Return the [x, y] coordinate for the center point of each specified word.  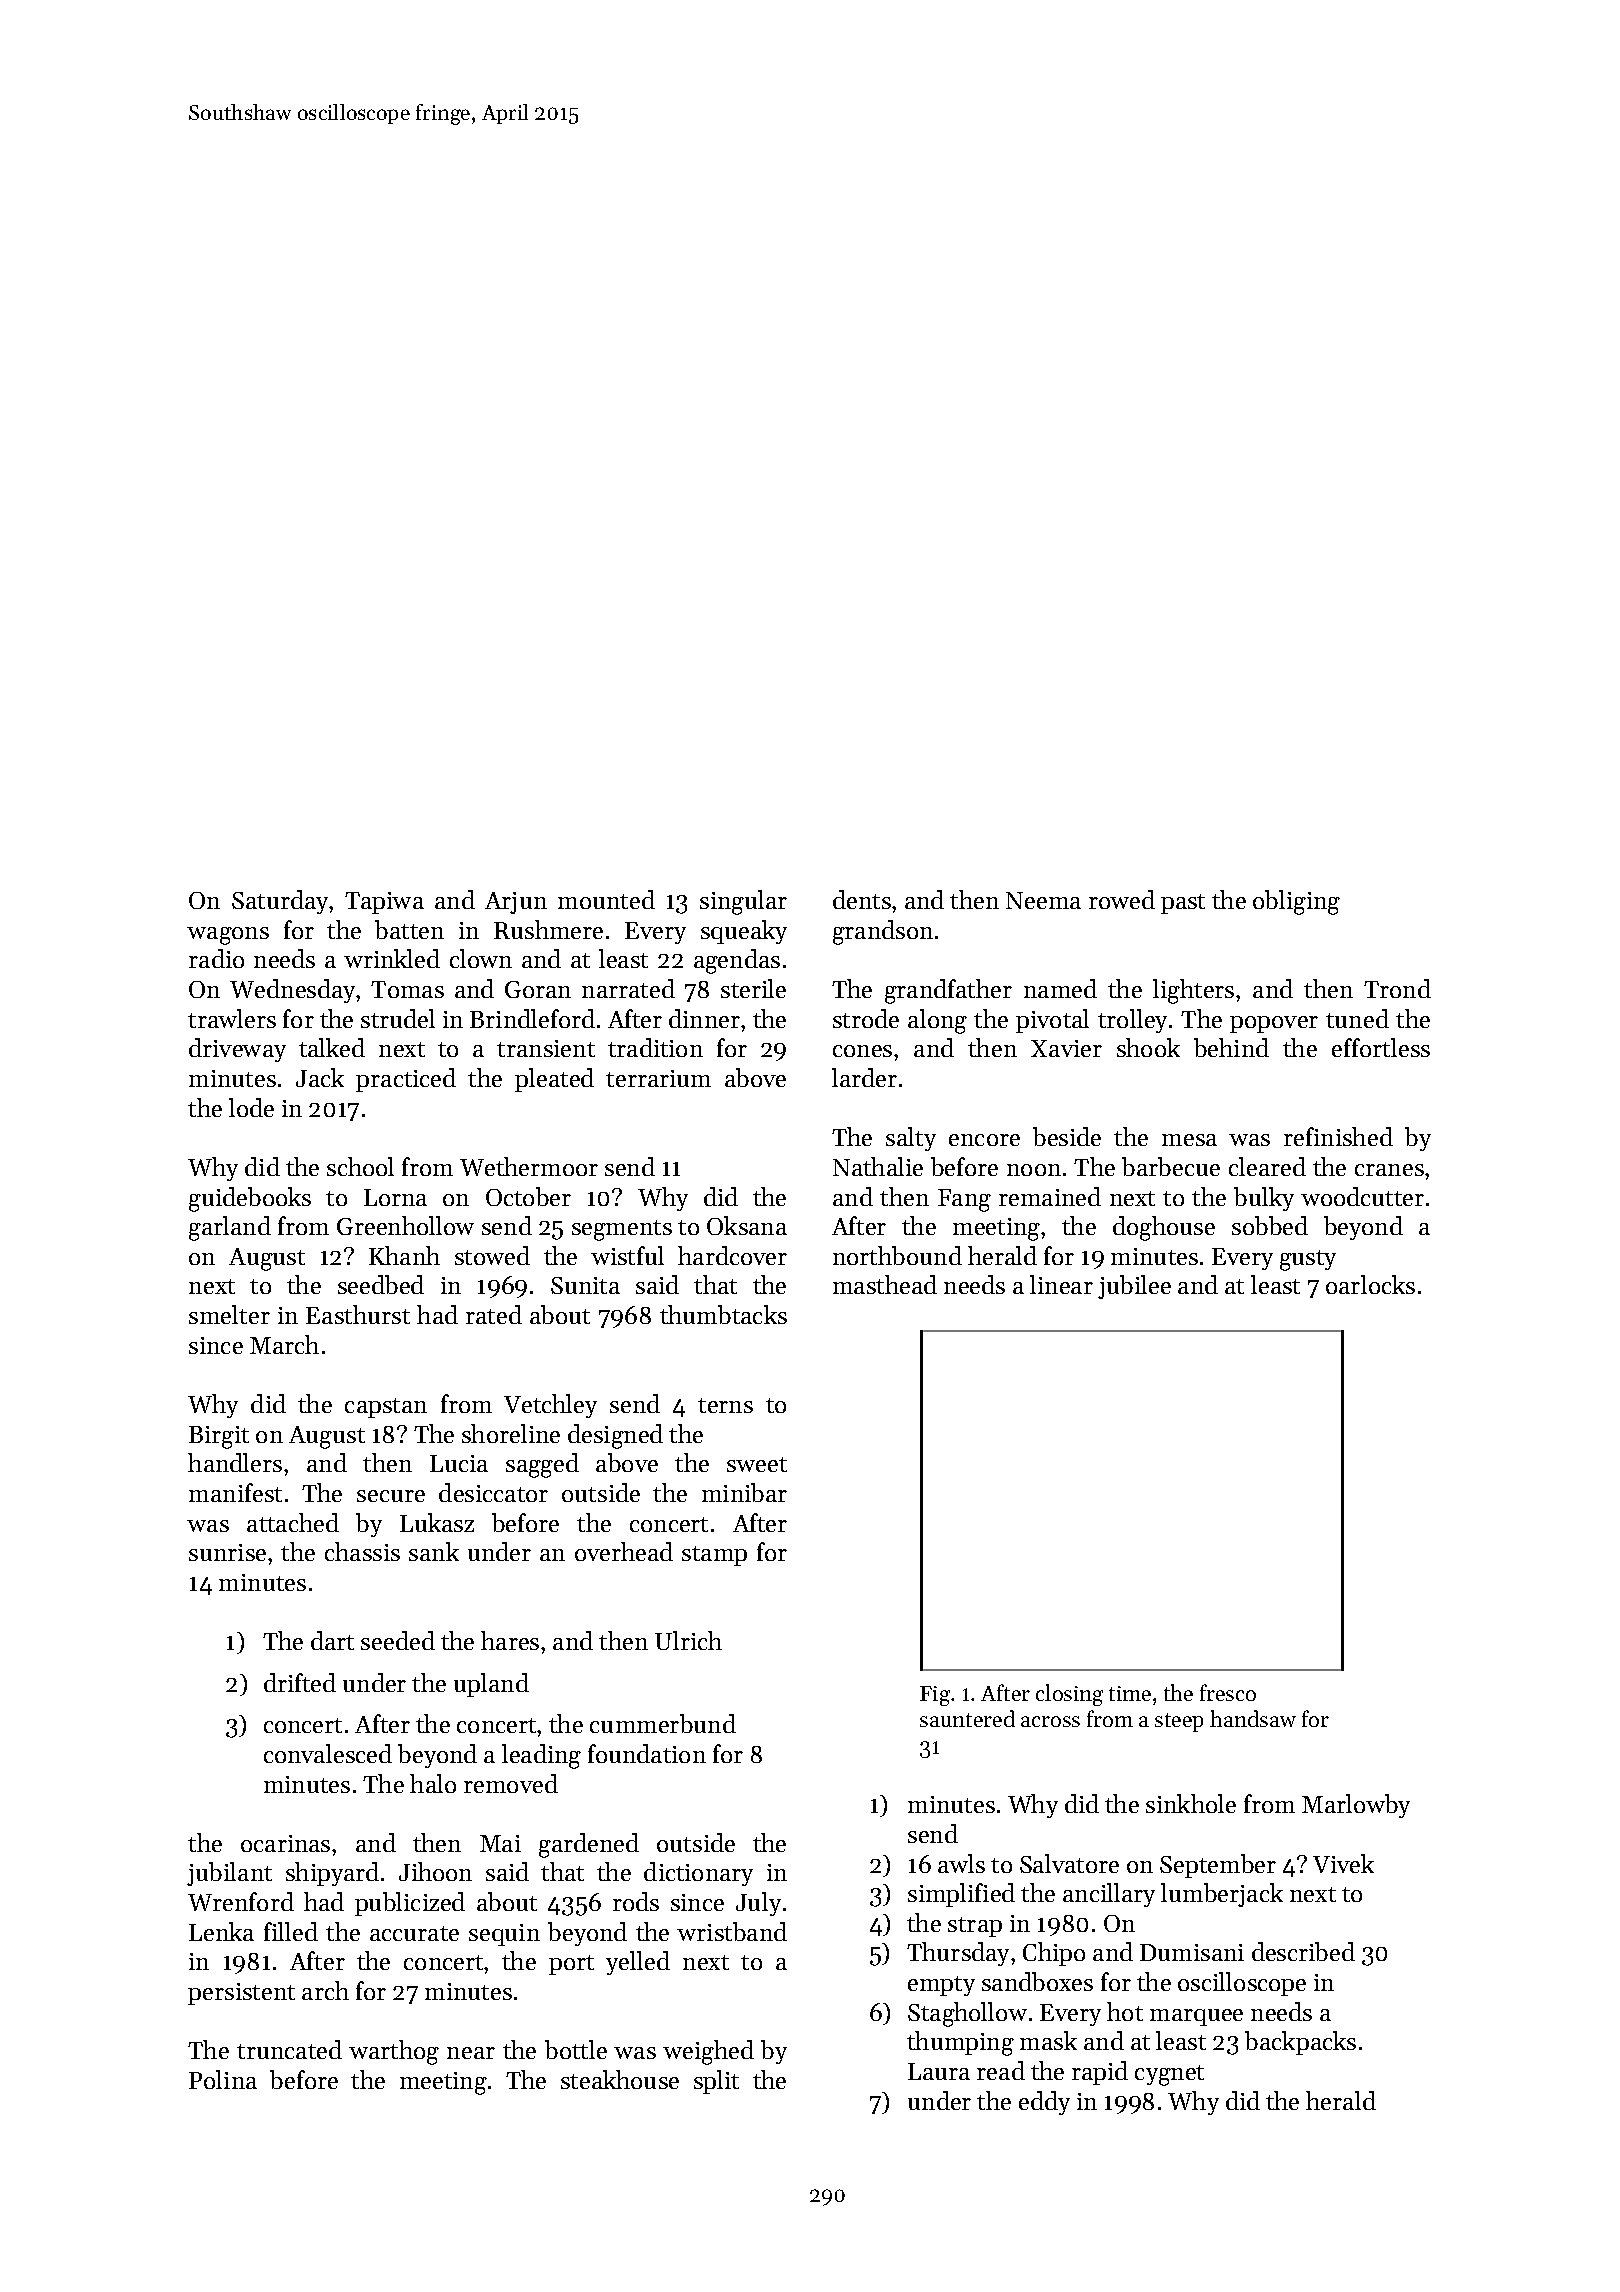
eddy [1044, 2103]
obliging [1296, 902]
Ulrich [688, 1640]
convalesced [328, 1753]
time [1130, 1693]
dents [862, 899]
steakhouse [620, 2079]
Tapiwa [384, 903]
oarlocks [1370, 1284]
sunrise [227, 1552]
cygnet [1169, 2075]
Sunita [585, 1285]
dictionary [698, 1874]
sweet [757, 1464]
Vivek [1343, 1863]
